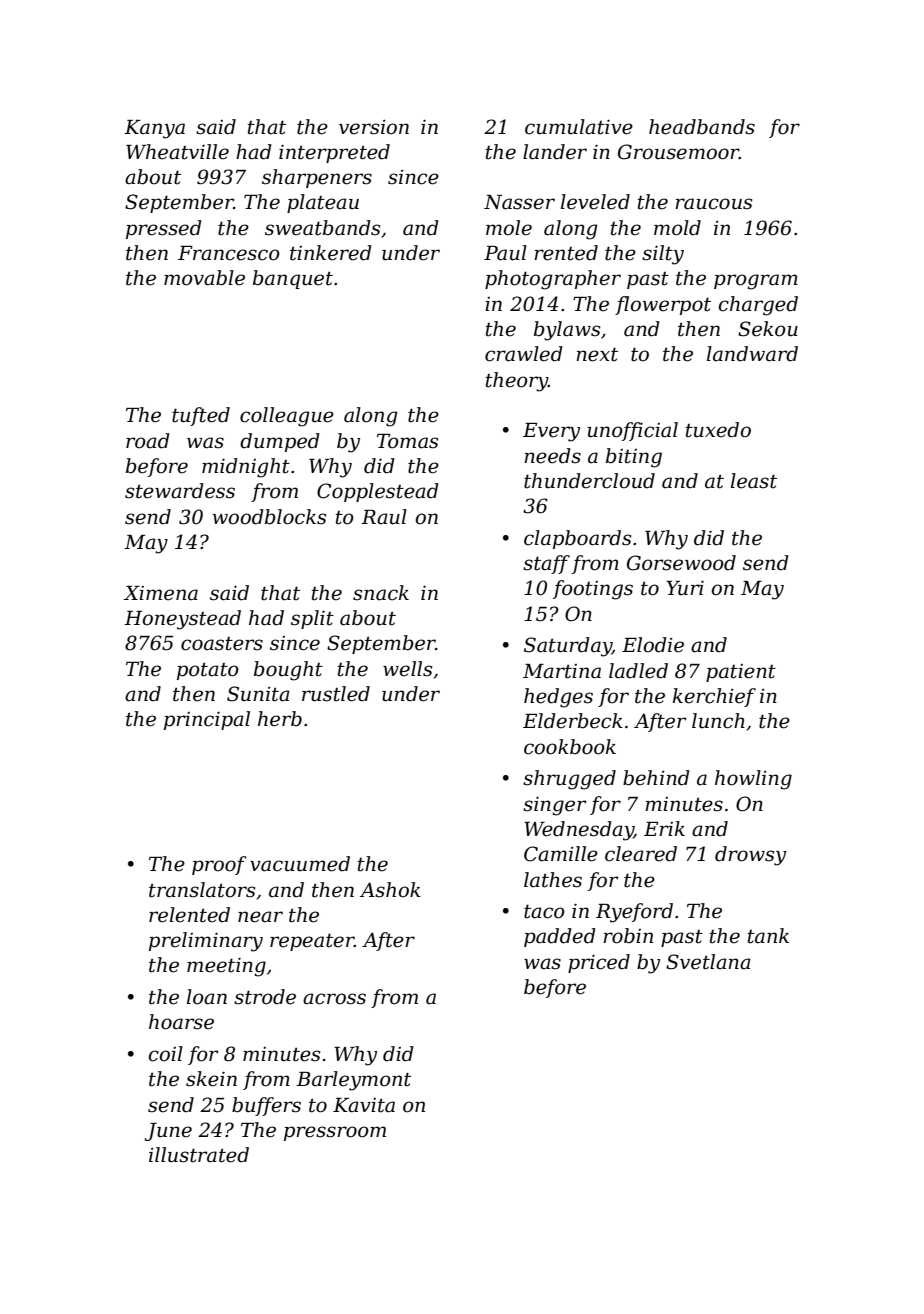 Image resolution: width=924 pixels, height=1314 pixels. I want to click on Kavita, so click(364, 1105).
